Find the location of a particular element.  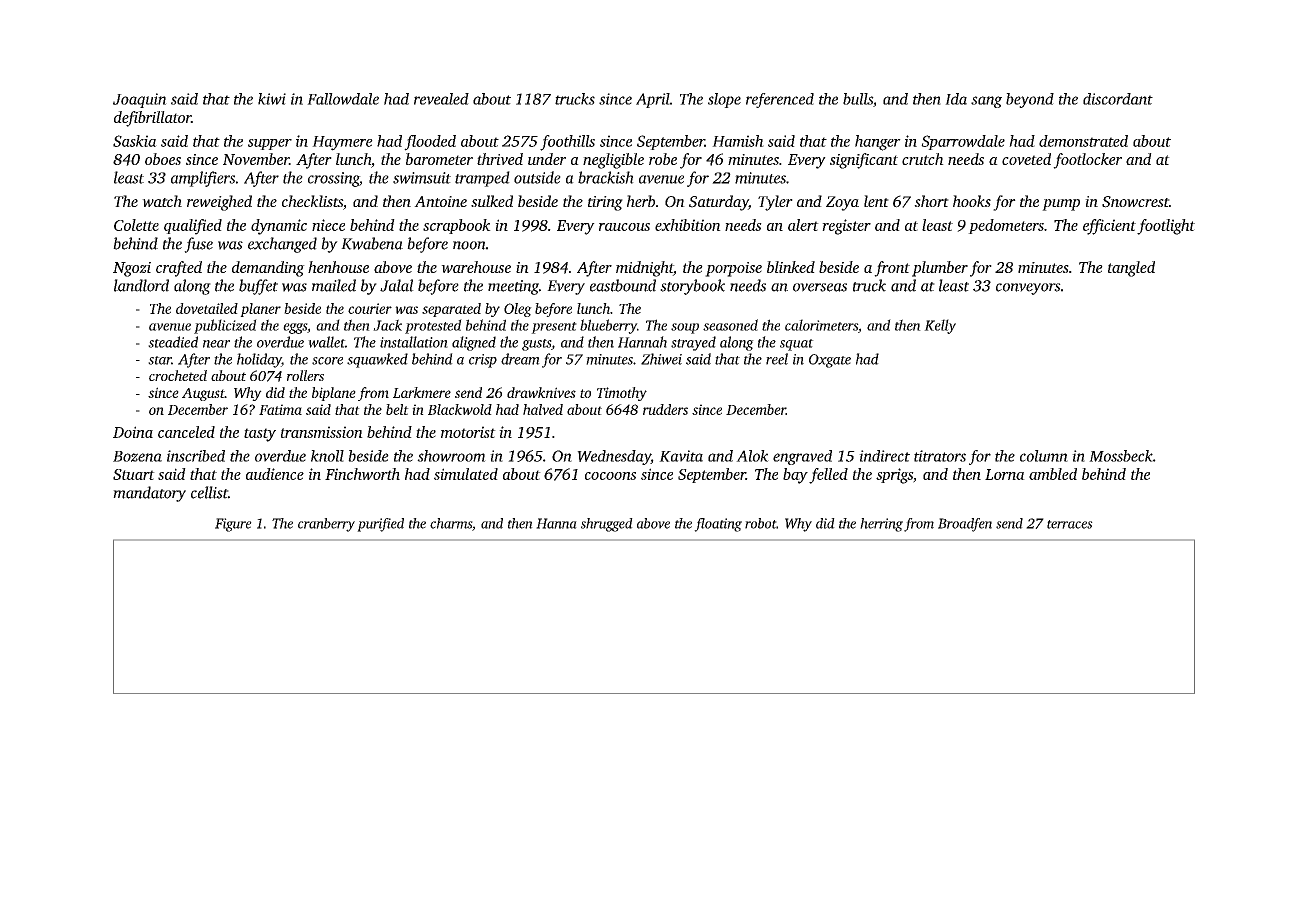

storybook is located at coordinates (692, 287).
